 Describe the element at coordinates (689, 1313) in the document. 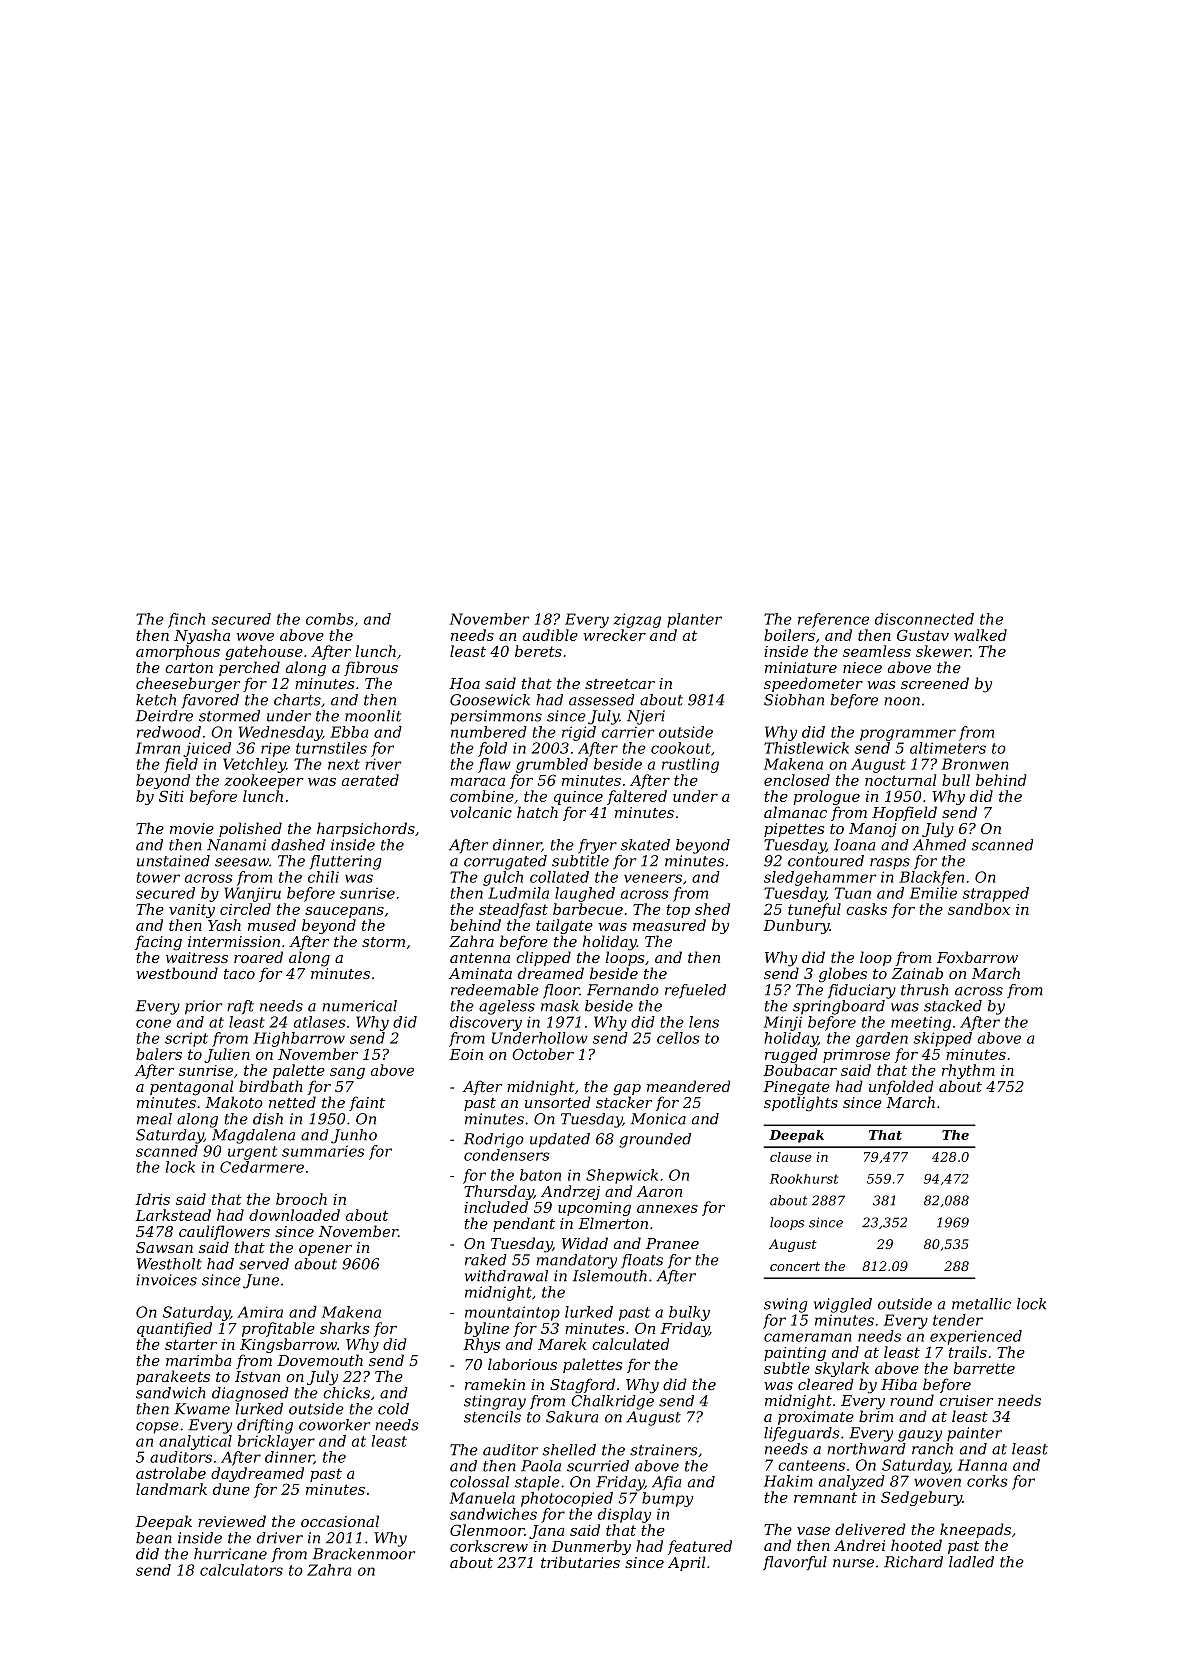

I see `bulky` at that location.
